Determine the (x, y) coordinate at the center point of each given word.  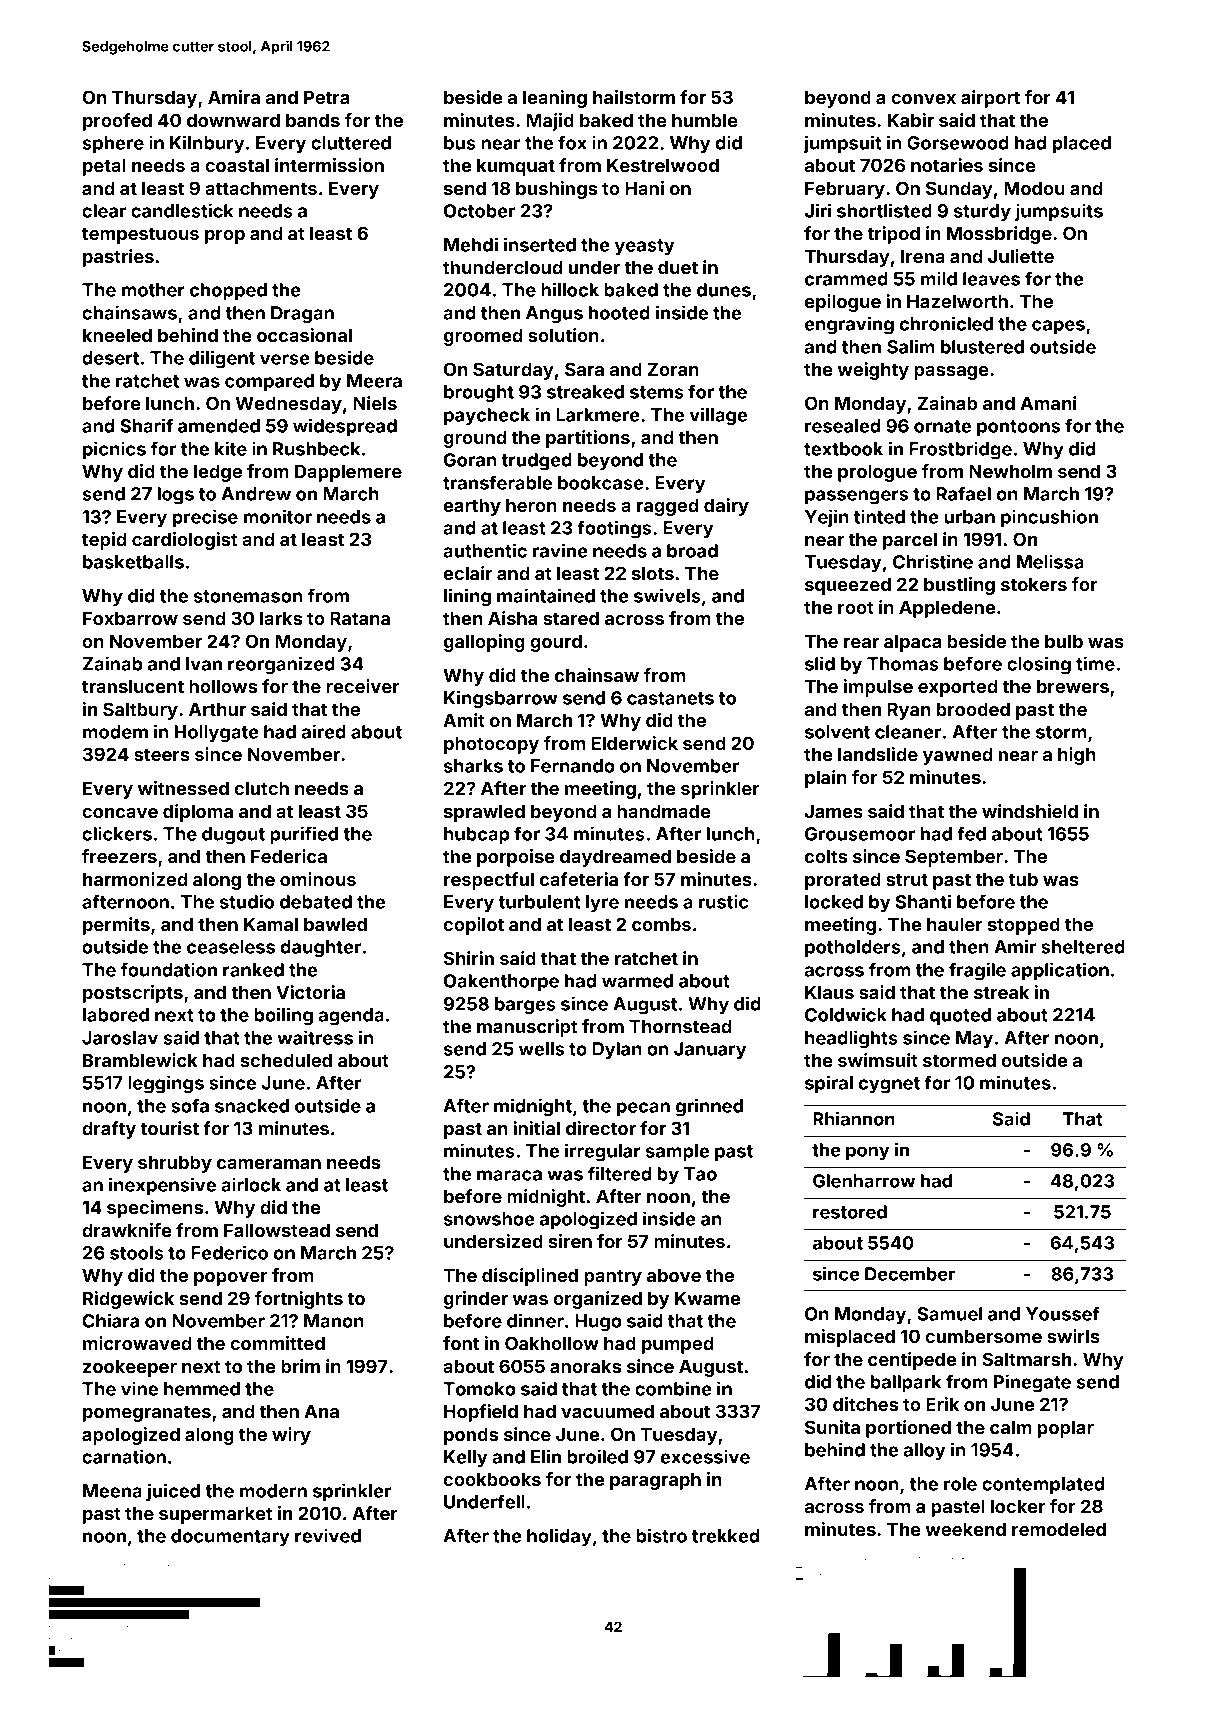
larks (281, 618)
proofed (117, 122)
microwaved (137, 1343)
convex (923, 99)
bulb (1064, 641)
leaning (555, 99)
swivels (667, 595)
